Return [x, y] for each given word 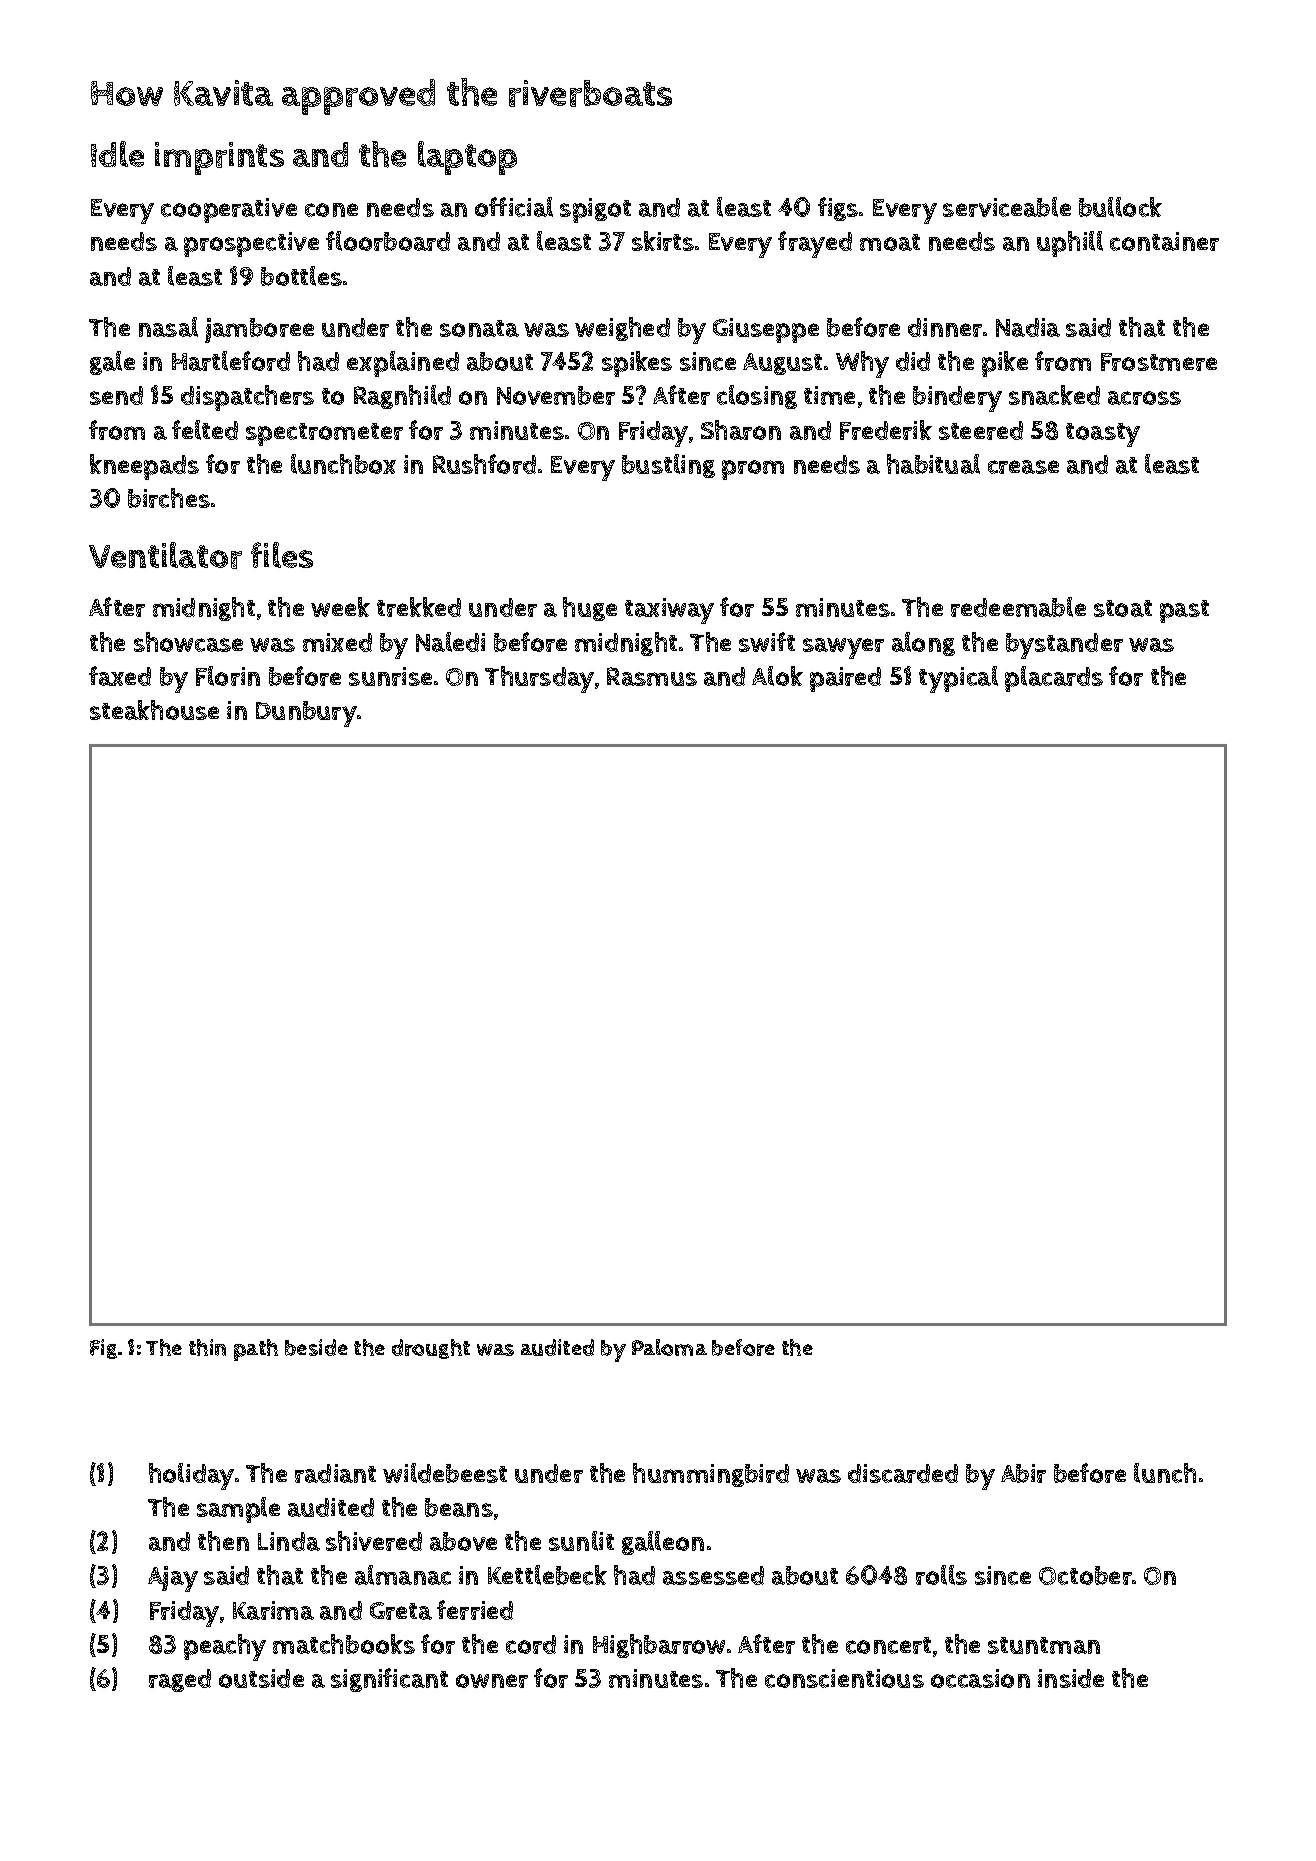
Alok [777, 676]
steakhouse [154, 710]
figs [838, 209]
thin [207, 1347]
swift [767, 642]
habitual [933, 464]
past [1184, 611]
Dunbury [306, 714]
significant [389, 1680]
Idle [117, 154]
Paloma [669, 1347]
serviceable [1007, 207]
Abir [1023, 1473]
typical [958, 679]
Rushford [484, 464]
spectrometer [324, 434]
